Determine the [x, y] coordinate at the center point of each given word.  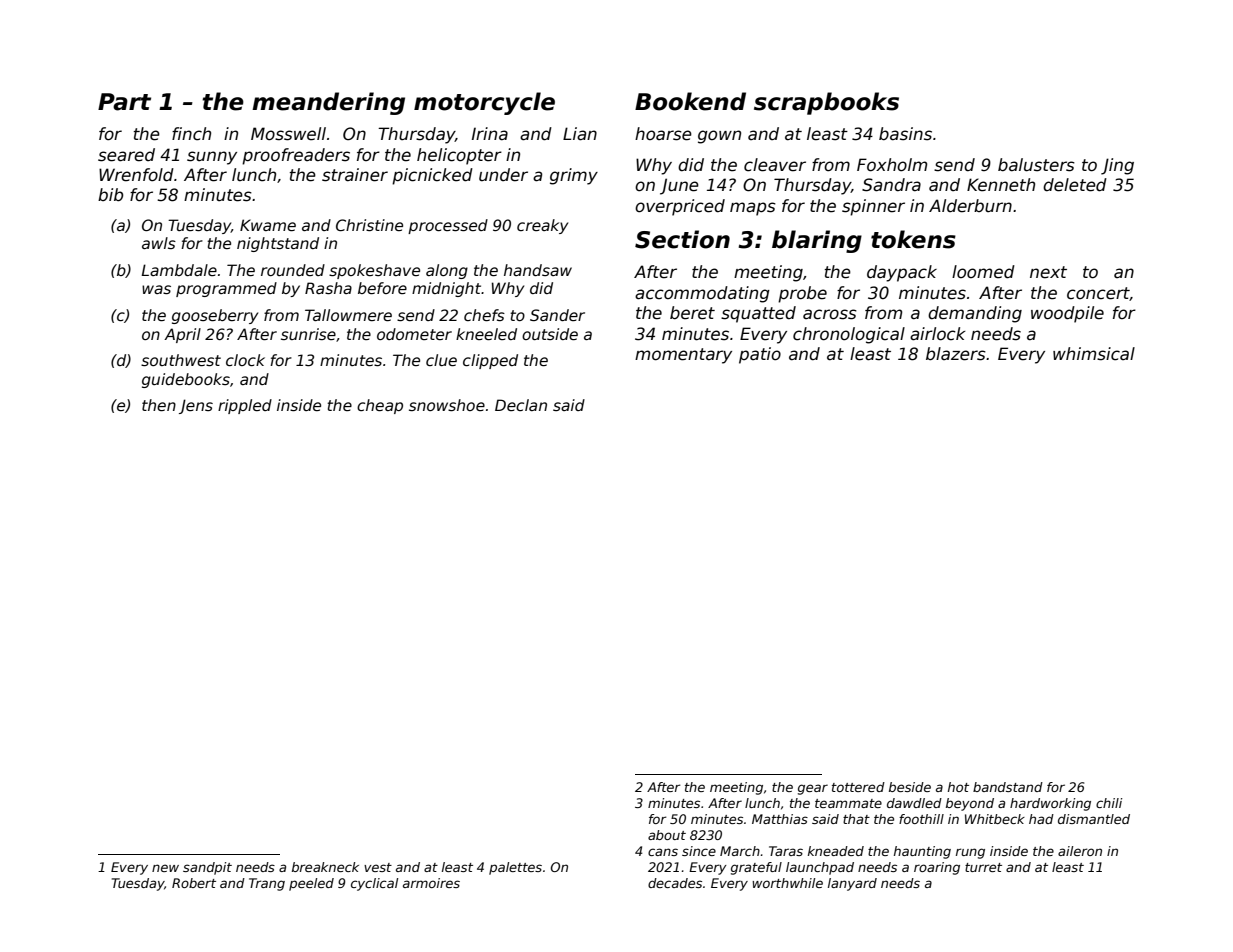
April [182, 335]
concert [1098, 294]
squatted [758, 314]
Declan [521, 405]
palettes [515, 868]
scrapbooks [826, 103]
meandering [328, 103]
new [165, 868]
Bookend [690, 101]
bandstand [1008, 787]
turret [983, 867]
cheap [380, 406]
